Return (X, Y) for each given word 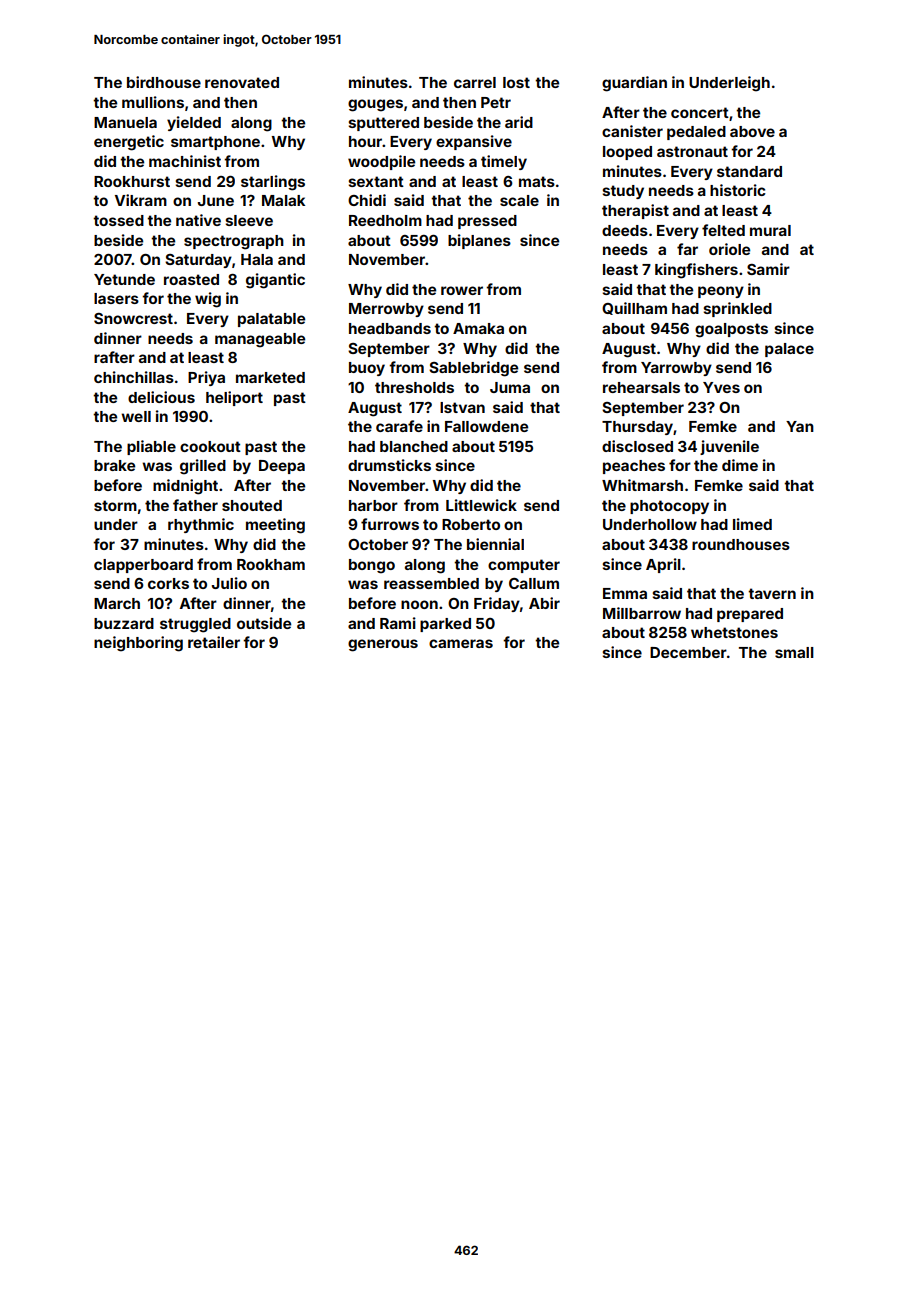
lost (516, 82)
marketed (270, 377)
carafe (399, 426)
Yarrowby (676, 369)
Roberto (471, 524)
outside (264, 623)
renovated (242, 82)
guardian (634, 84)
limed (752, 524)
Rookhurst (132, 181)
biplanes (479, 241)
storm (115, 505)
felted (723, 230)
